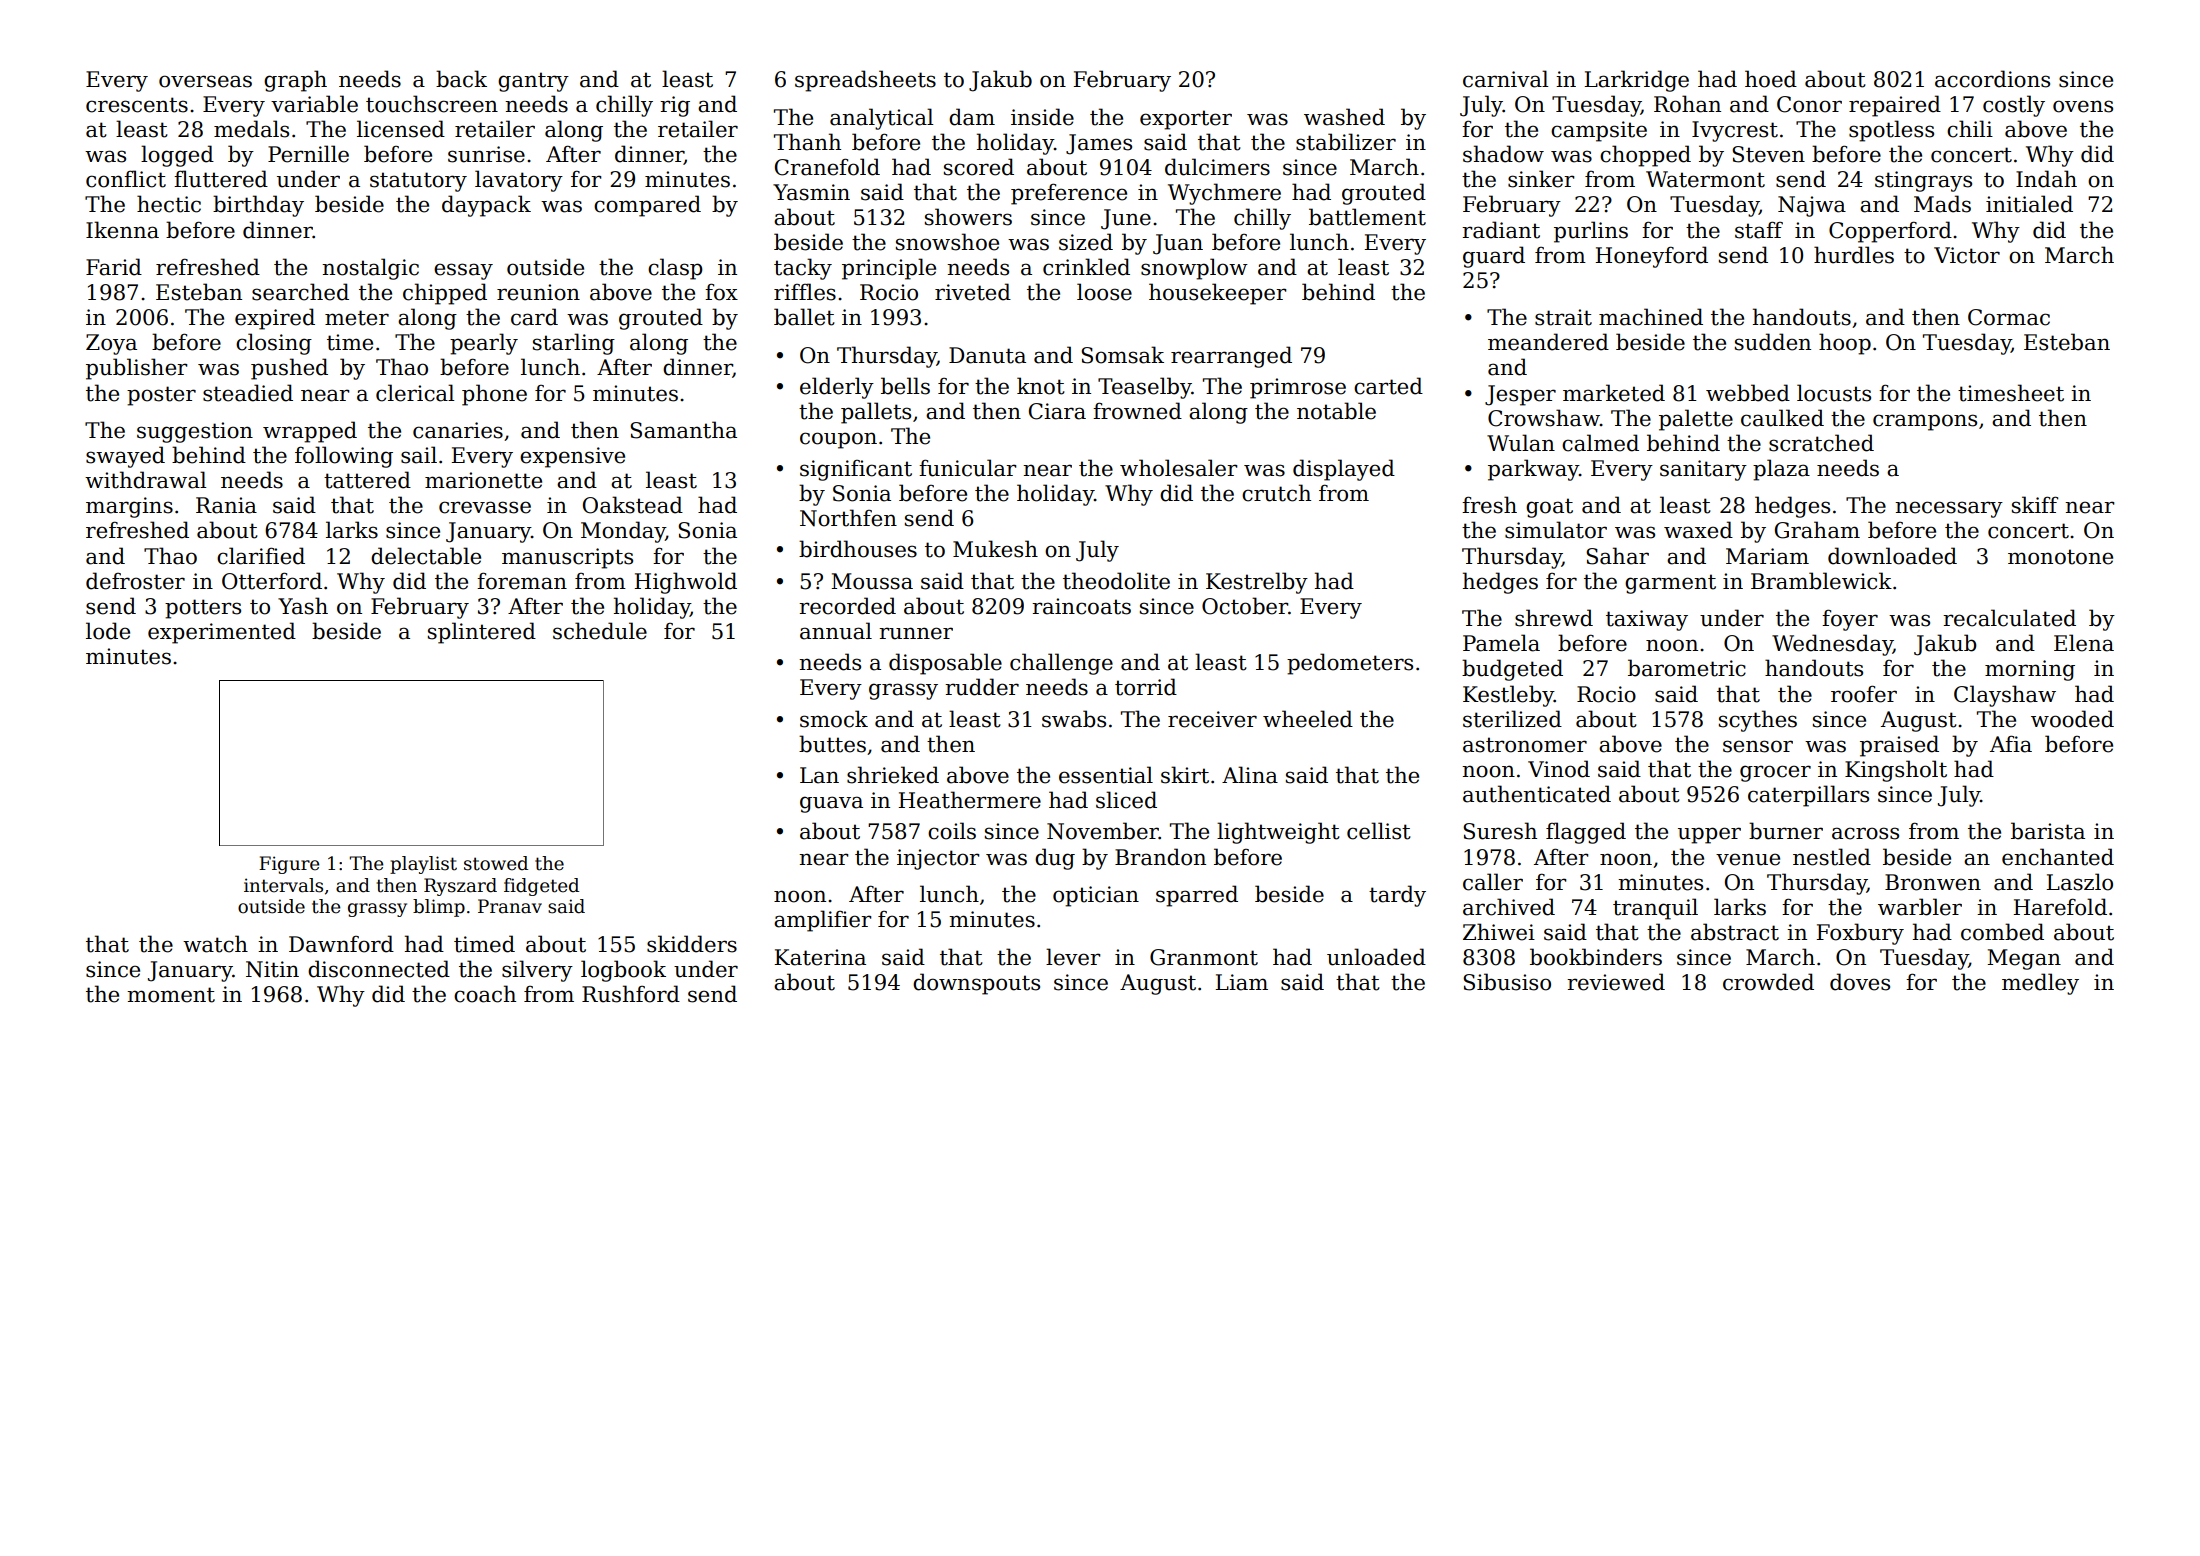 The width and height of the document is (2200, 1556). What do you see at coordinates (1759, 230) in the document?
I see `staff` at bounding box center [1759, 230].
